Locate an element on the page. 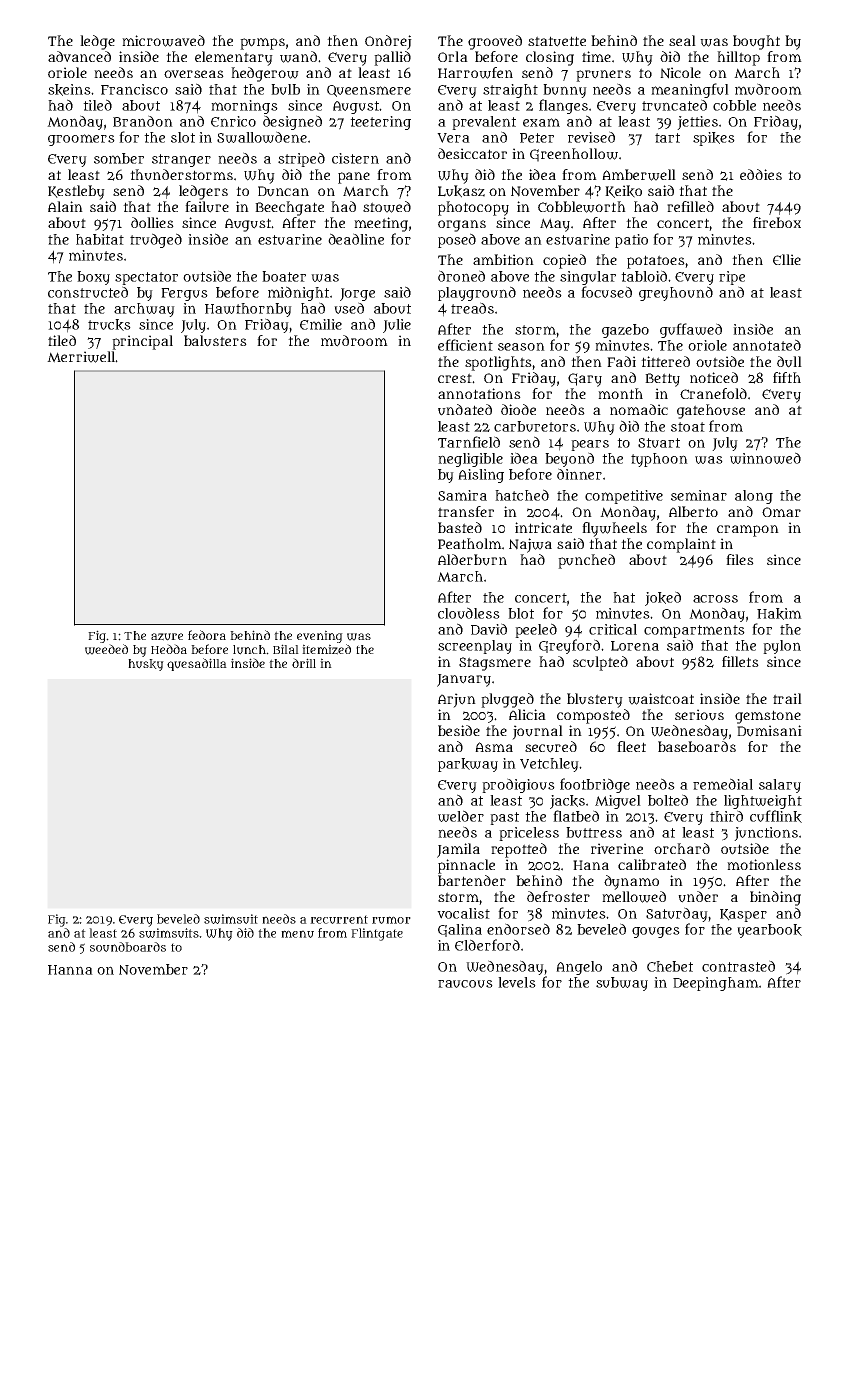 This document has height=1400, width=849. Hanna is located at coordinates (70, 970).
